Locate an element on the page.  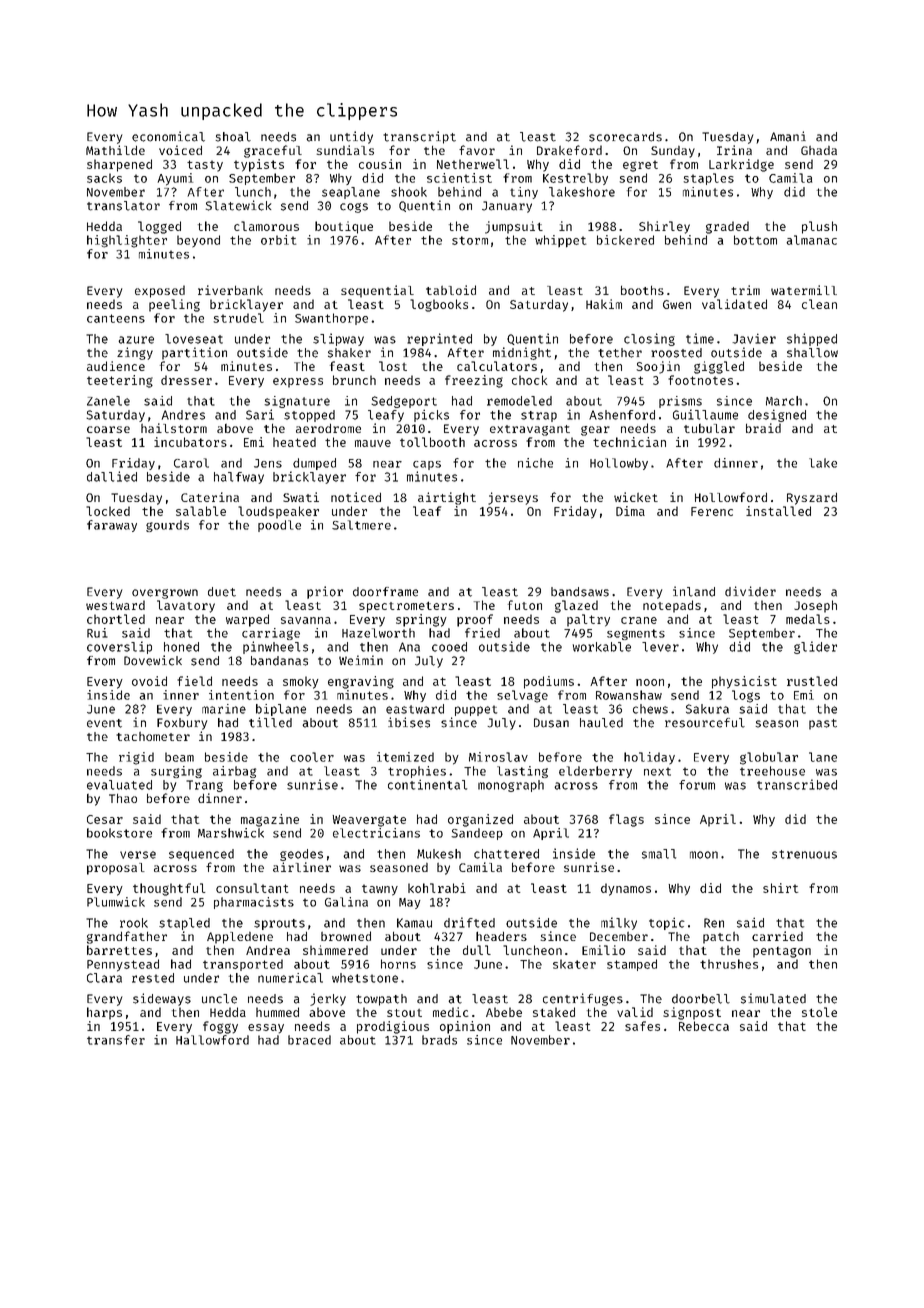
tubular is located at coordinates (709, 428).
